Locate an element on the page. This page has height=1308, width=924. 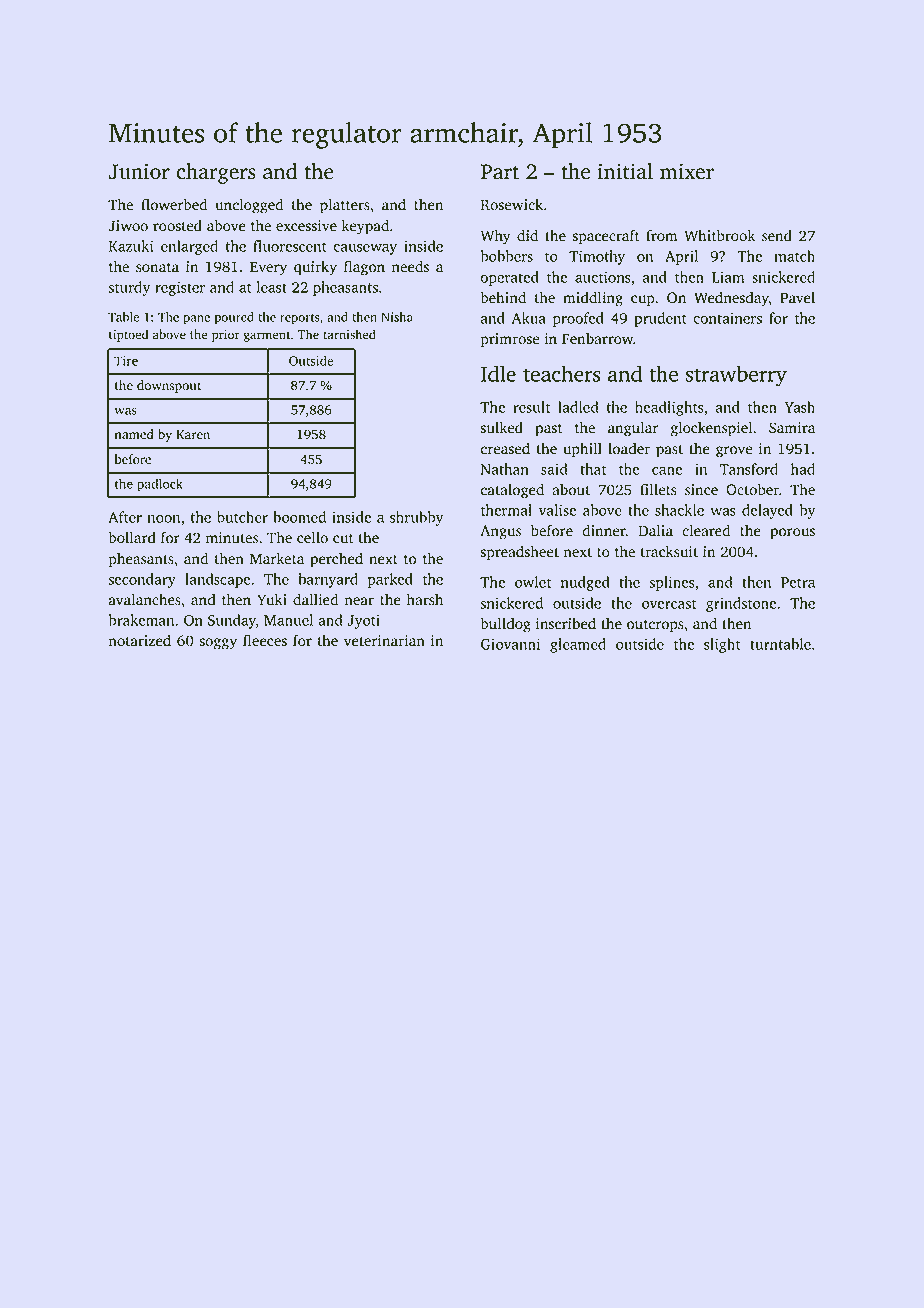
Nisha is located at coordinates (397, 317).
